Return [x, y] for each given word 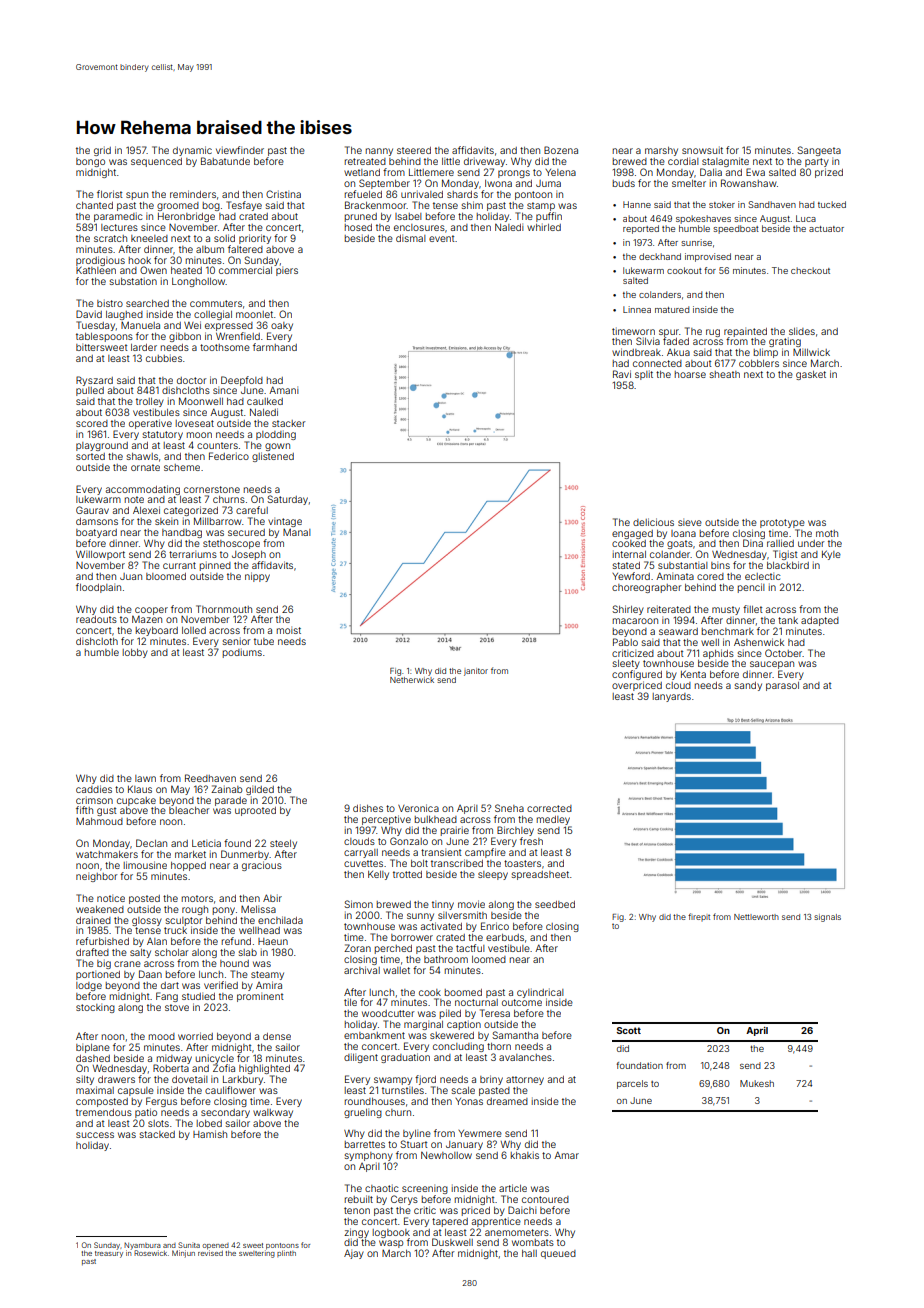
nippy [257, 577]
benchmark [728, 631]
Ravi [622, 374]
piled [450, 1014]
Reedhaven [210, 778]
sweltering [257, 1254]
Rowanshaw [749, 183]
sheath [725, 374]
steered [414, 150]
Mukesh [757, 1083]
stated [626, 565]
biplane [93, 1048]
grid [102, 151]
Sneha [509, 808]
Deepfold [242, 381]
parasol [782, 686]
